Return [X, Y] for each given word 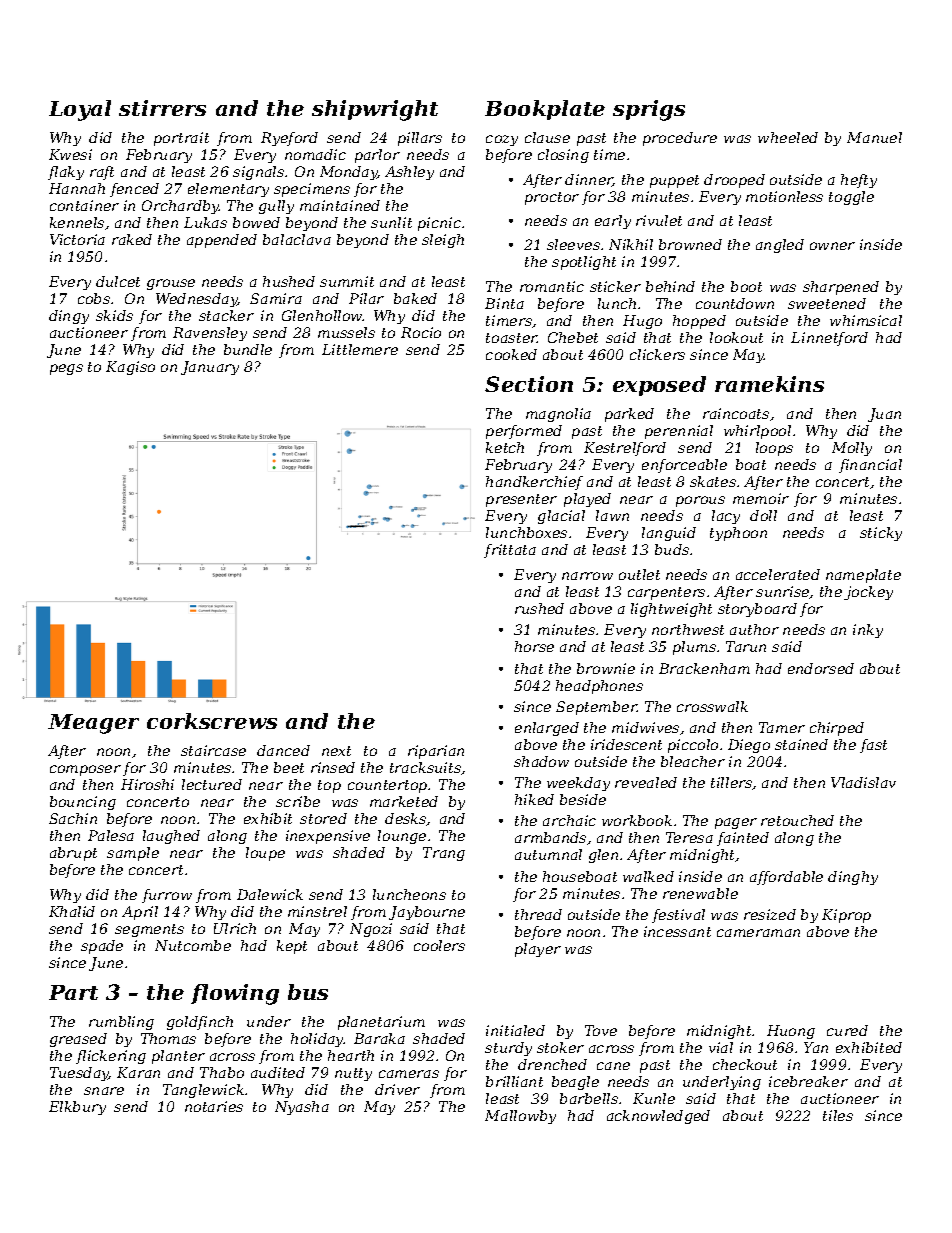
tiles [838, 1115]
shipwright [375, 110]
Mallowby [520, 1117]
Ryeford [289, 139]
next [336, 751]
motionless [784, 196]
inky [868, 631]
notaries [214, 1106]
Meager [93, 724]
